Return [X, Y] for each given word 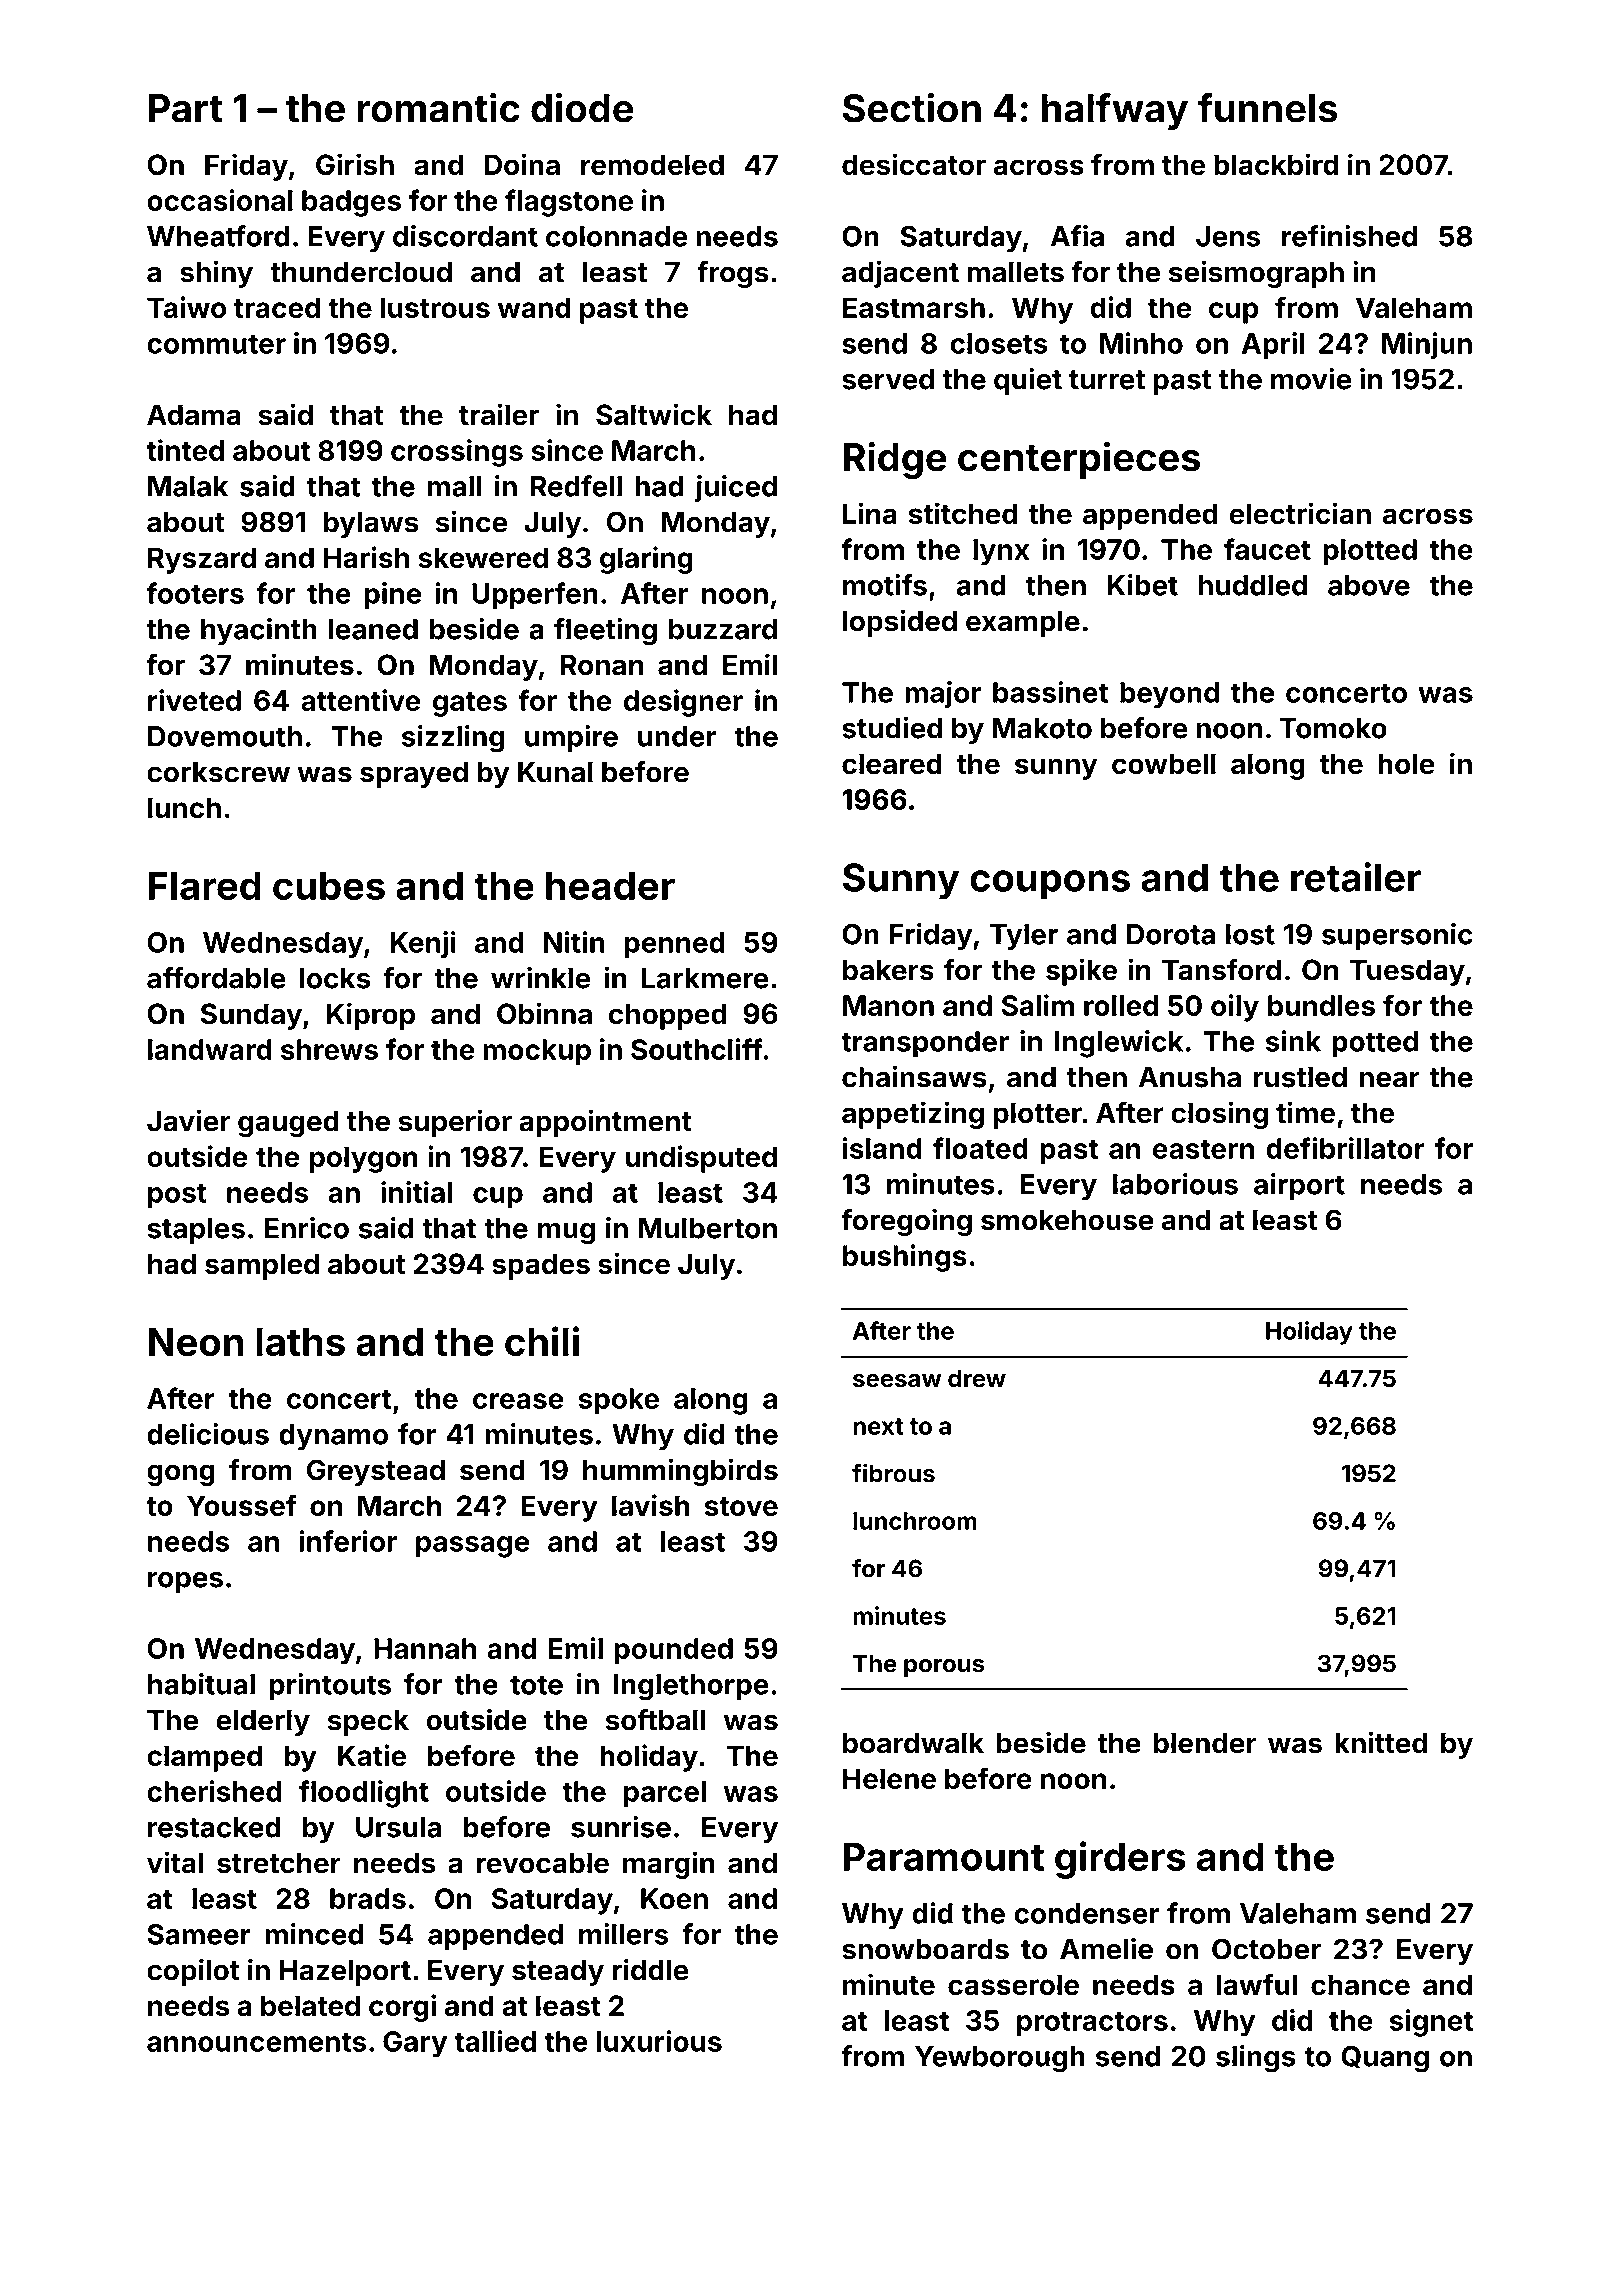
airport [1299, 1186]
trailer [499, 414]
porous [944, 1668]
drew [977, 1378]
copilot [193, 1972]
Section [912, 107]
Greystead [376, 1472]
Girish [355, 164]
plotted [1370, 552]
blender [1205, 1743]
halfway [1115, 111]
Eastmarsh [914, 307]
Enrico [307, 1228]
